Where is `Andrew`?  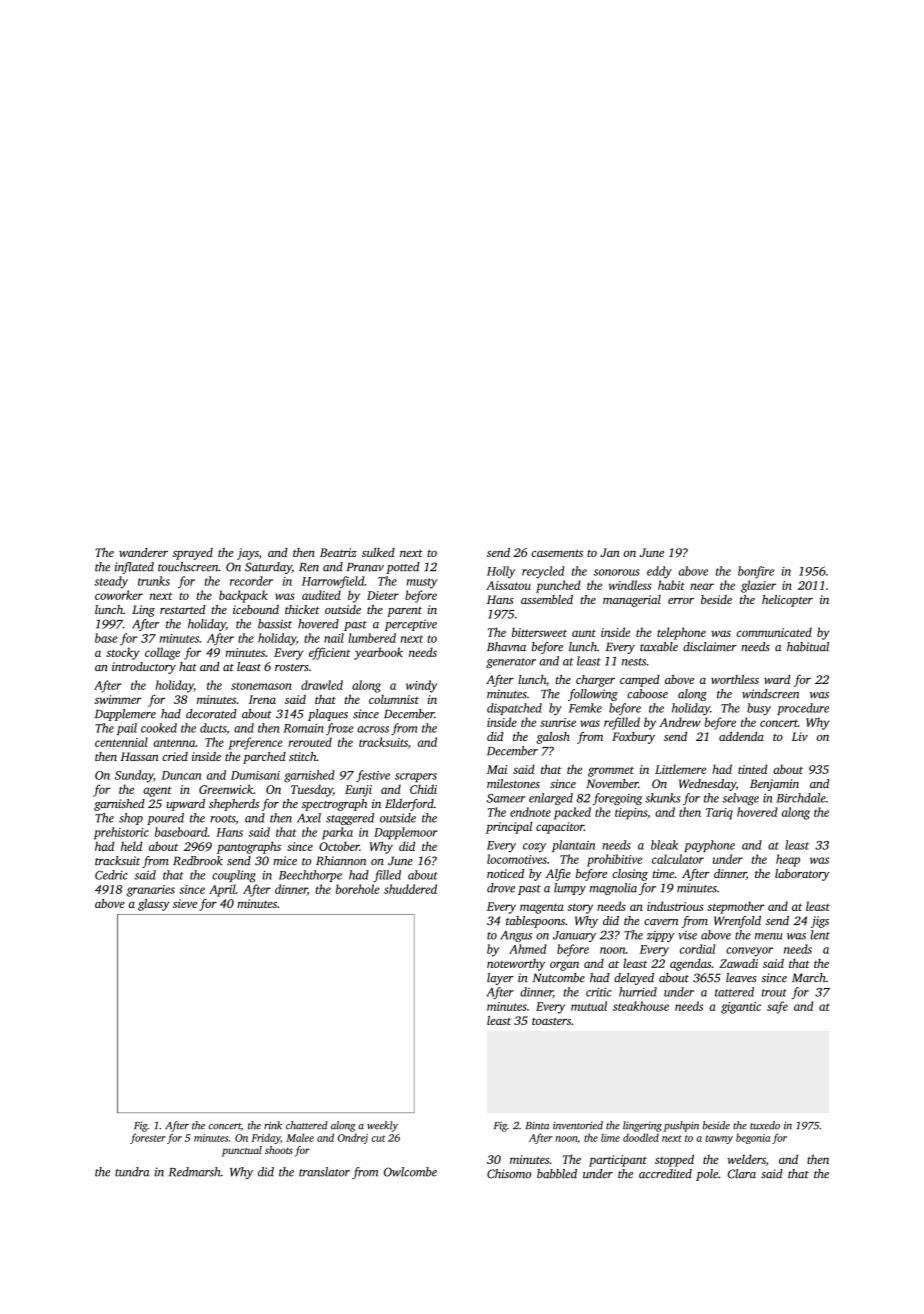
Andrew is located at coordinates (680, 722).
